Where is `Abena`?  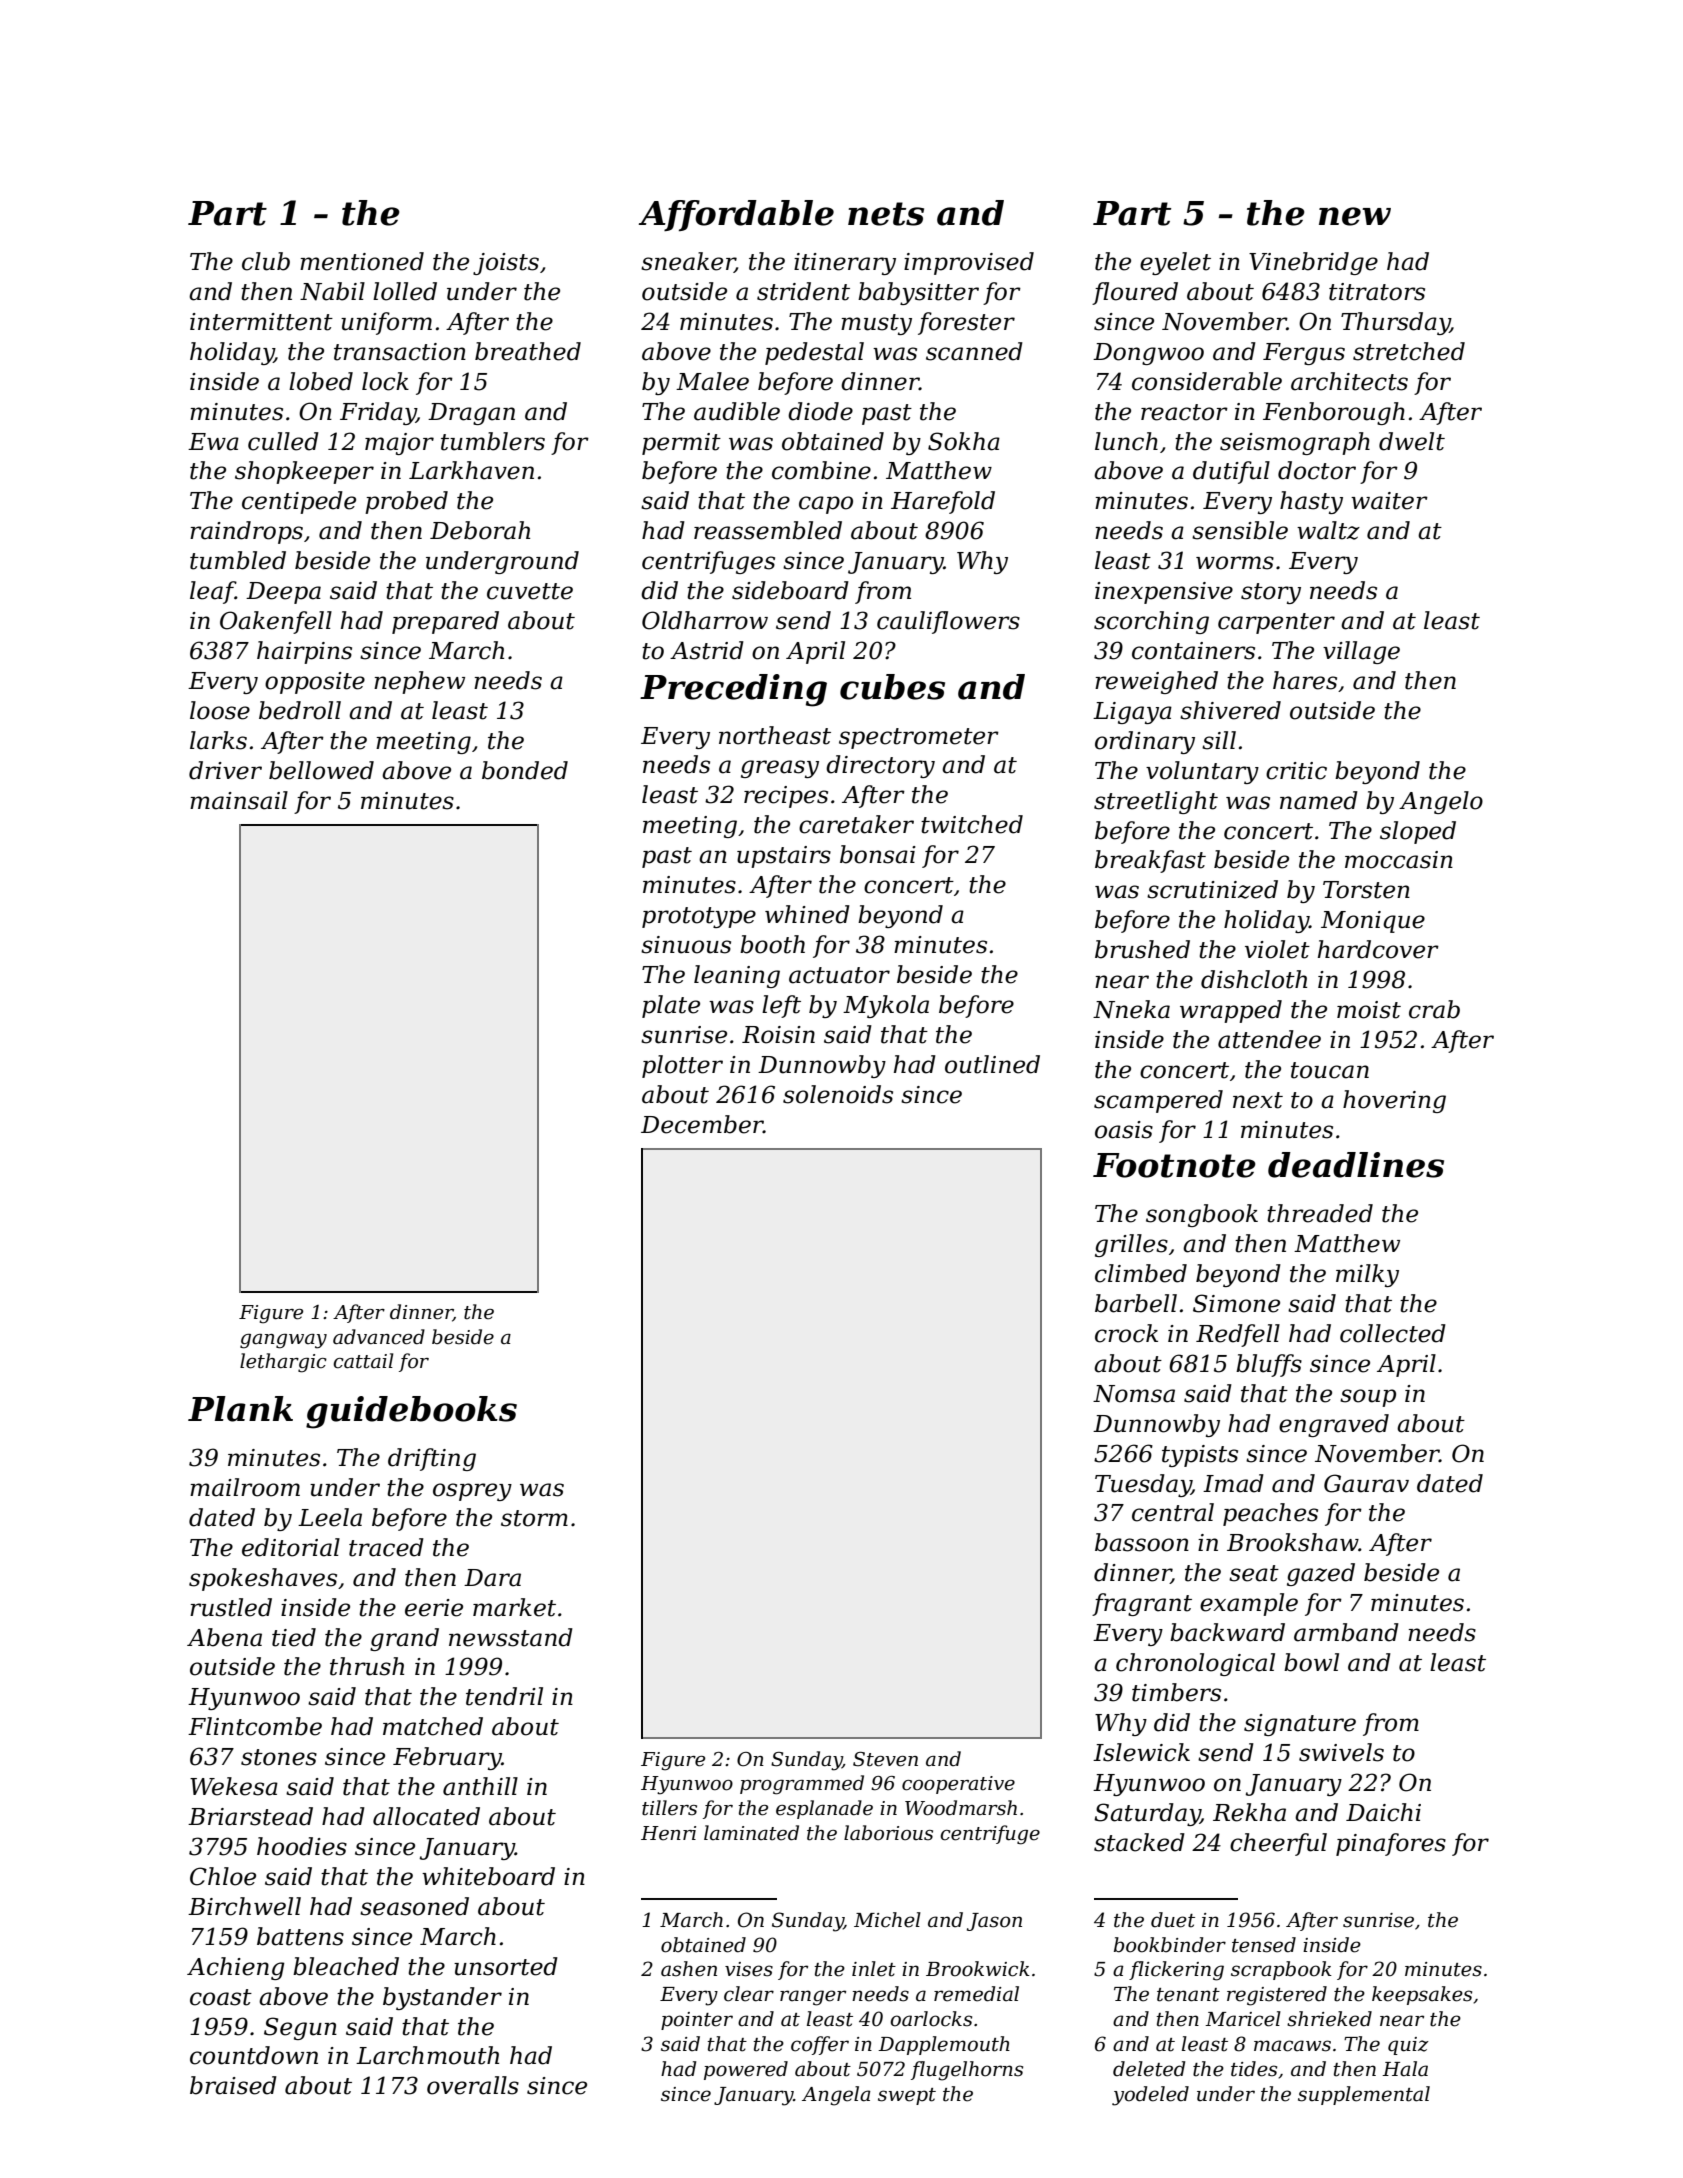
Abena is located at coordinates (224, 1637).
